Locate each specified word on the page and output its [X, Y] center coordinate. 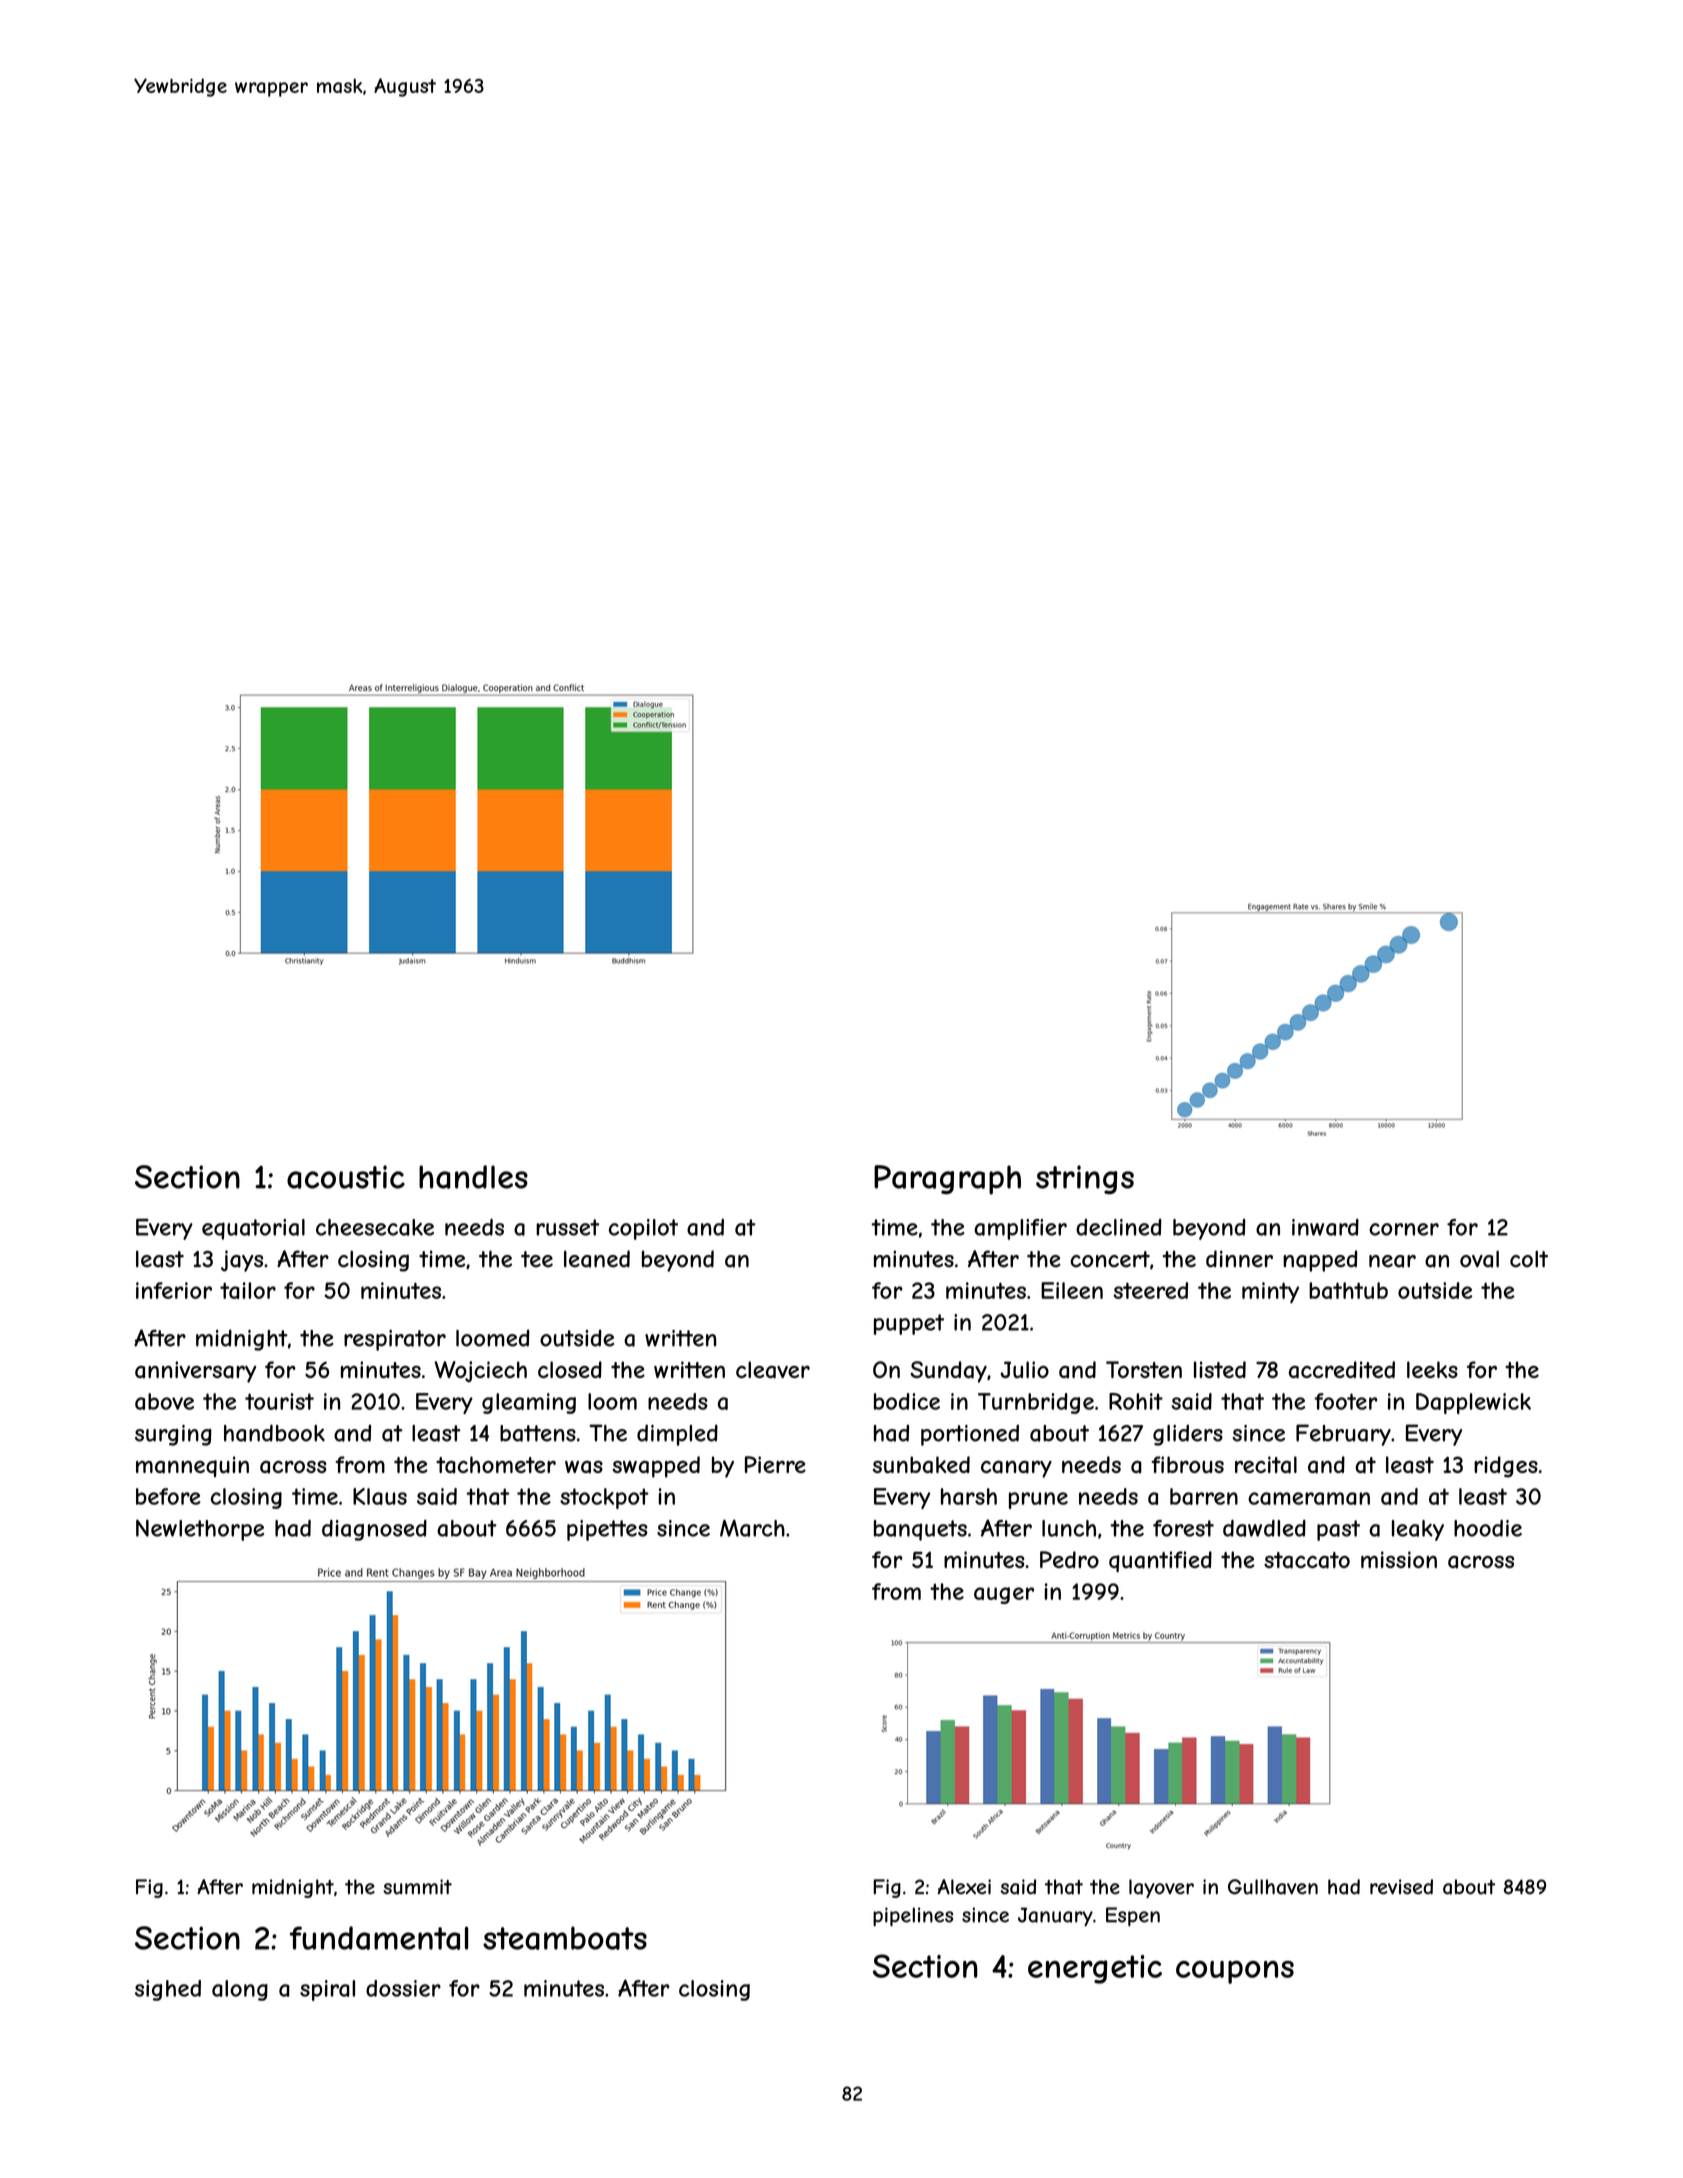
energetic [1095, 1969]
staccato [1307, 1560]
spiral [327, 1990]
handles [473, 1177]
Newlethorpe [200, 1530]
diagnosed [374, 1530]
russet [567, 1227]
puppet [909, 1324]
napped [1320, 1261]
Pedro [1069, 1559]
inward [1325, 1227]
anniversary [195, 1372]
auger [1004, 1595]
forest [1183, 1528]
